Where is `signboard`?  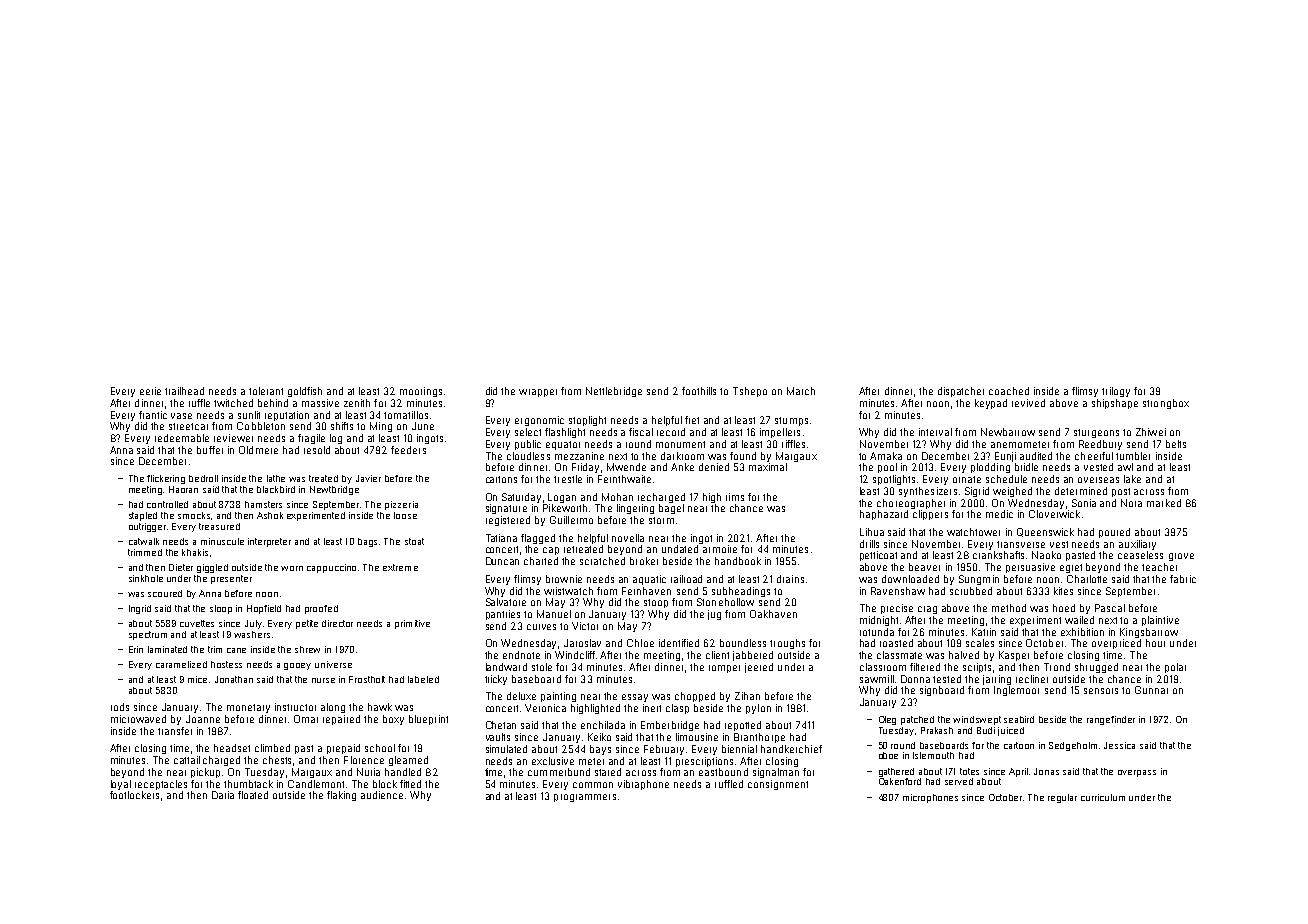 signboard is located at coordinates (942, 691).
